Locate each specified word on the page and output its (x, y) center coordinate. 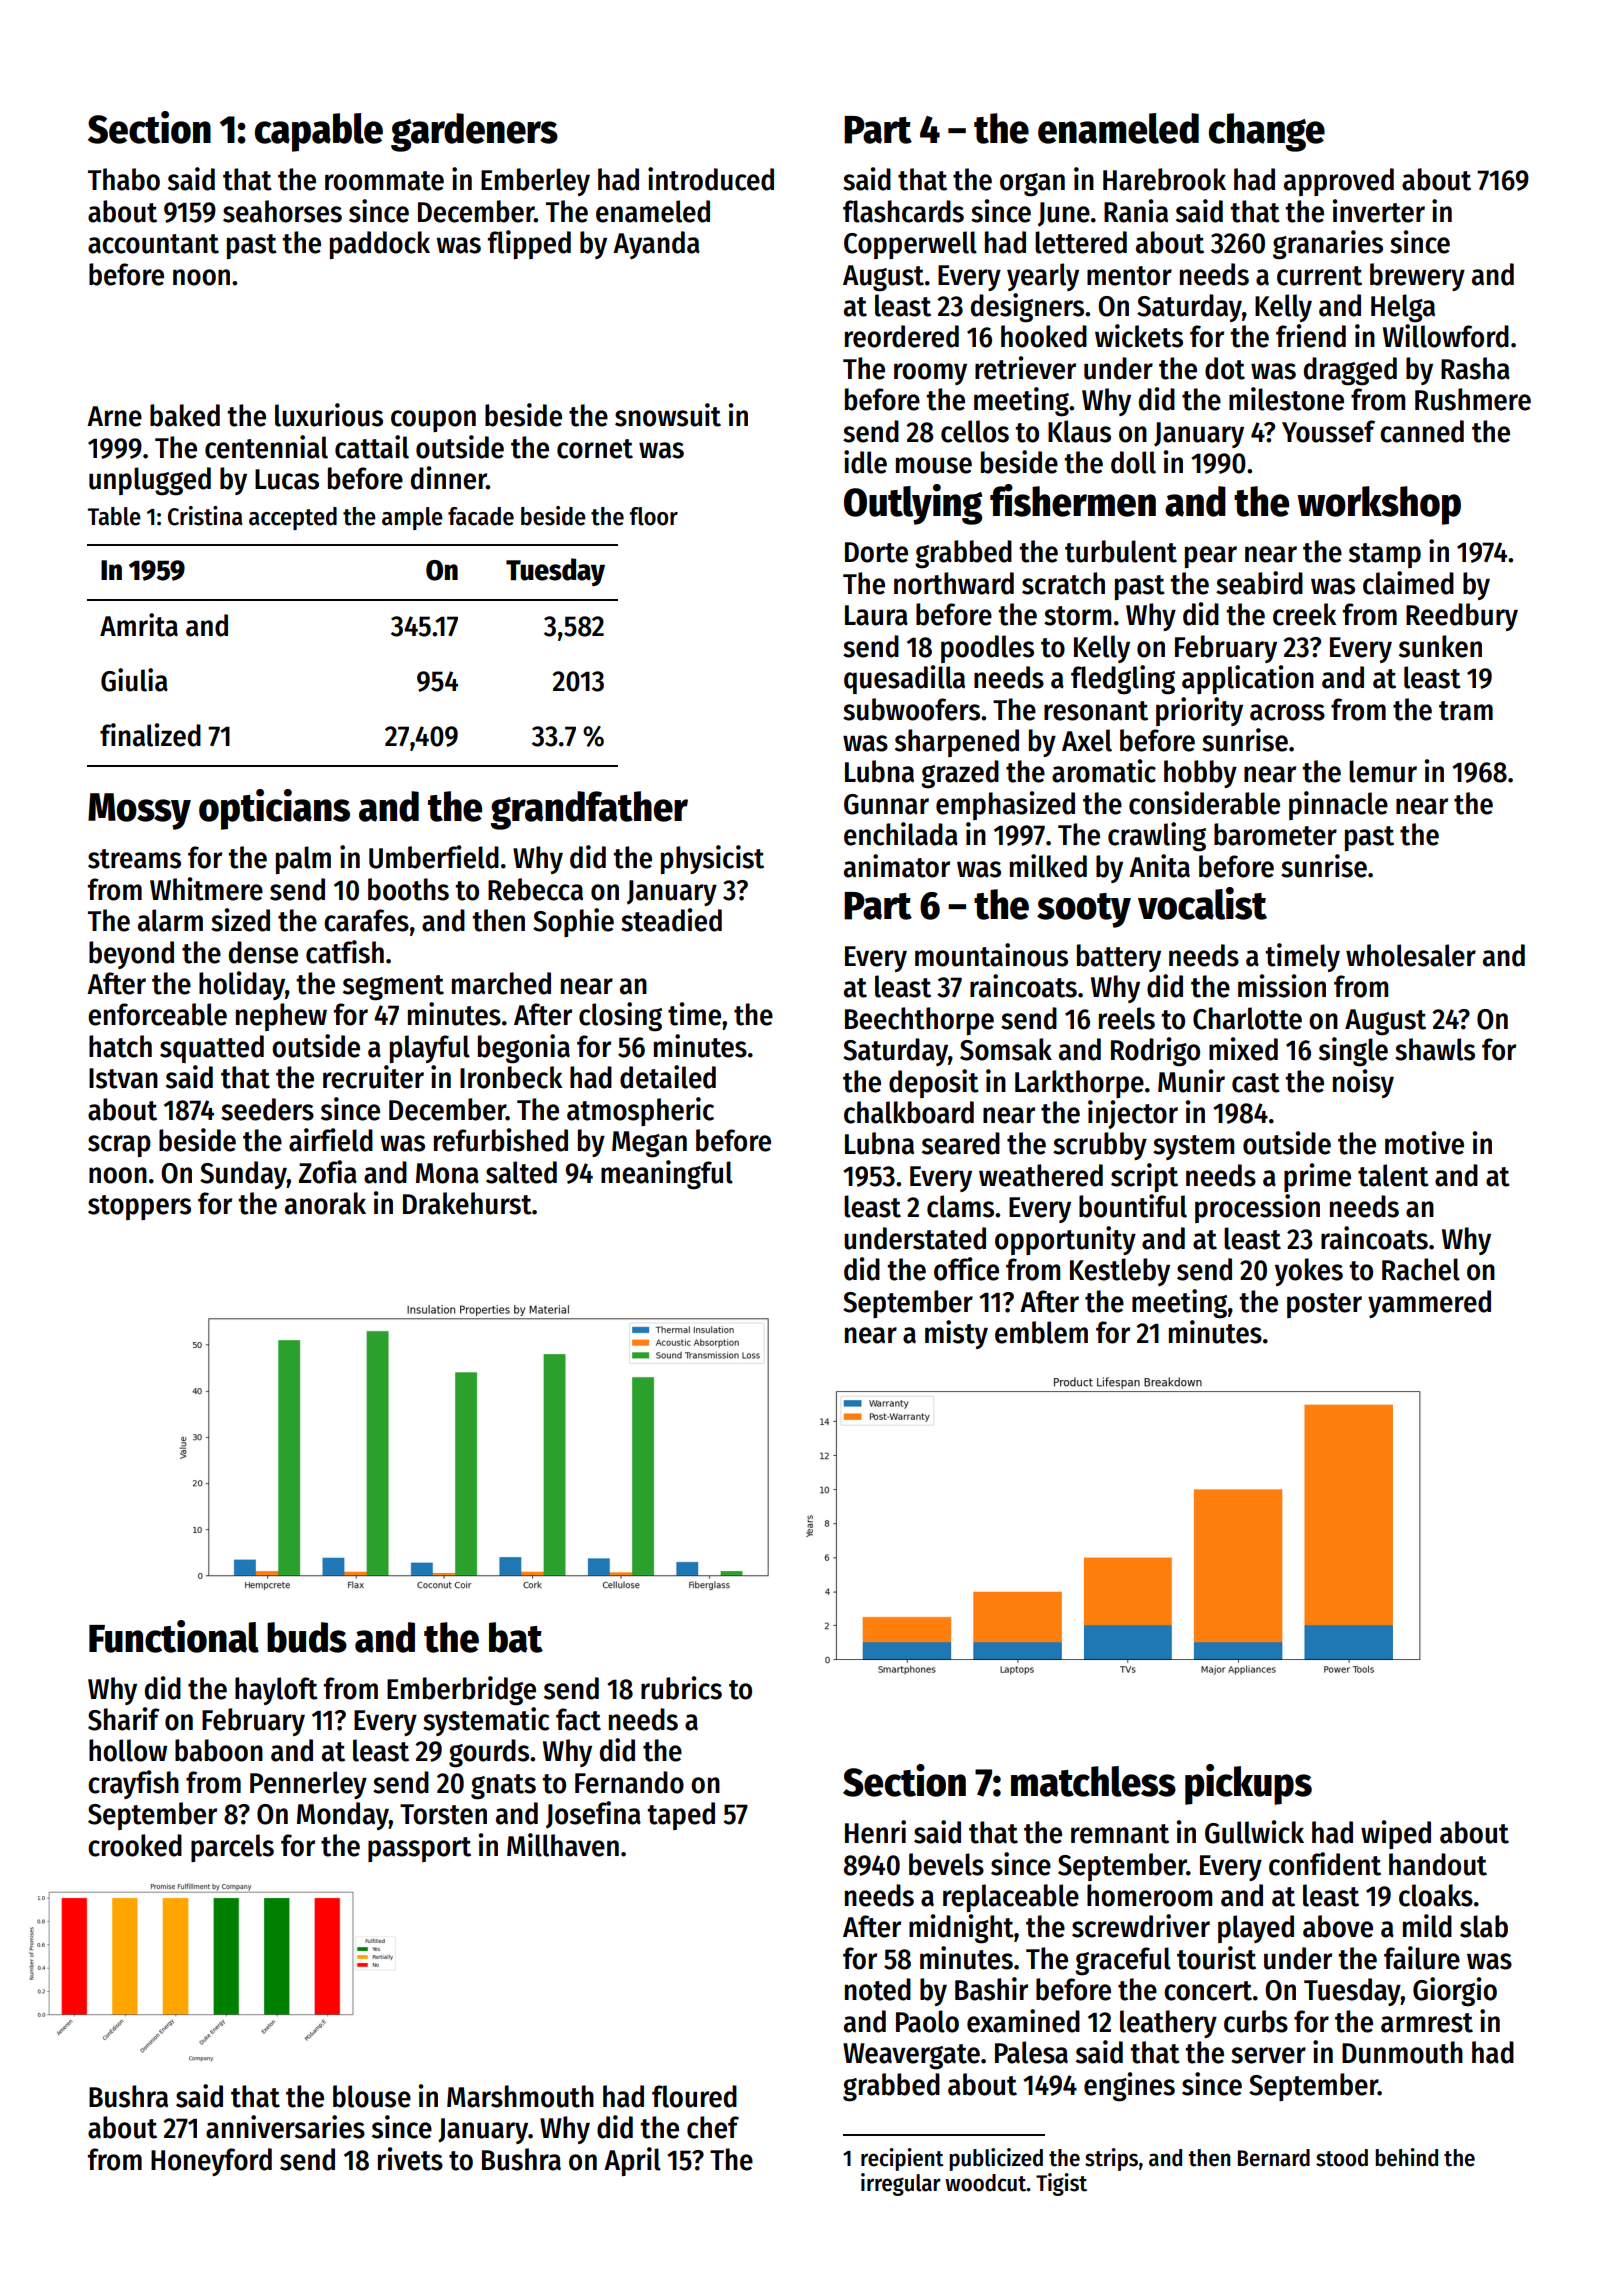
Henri (875, 1832)
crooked (135, 1845)
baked (185, 415)
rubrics (681, 1688)
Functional (174, 1636)
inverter (1379, 211)
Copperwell (910, 245)
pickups (1248, 1784)
